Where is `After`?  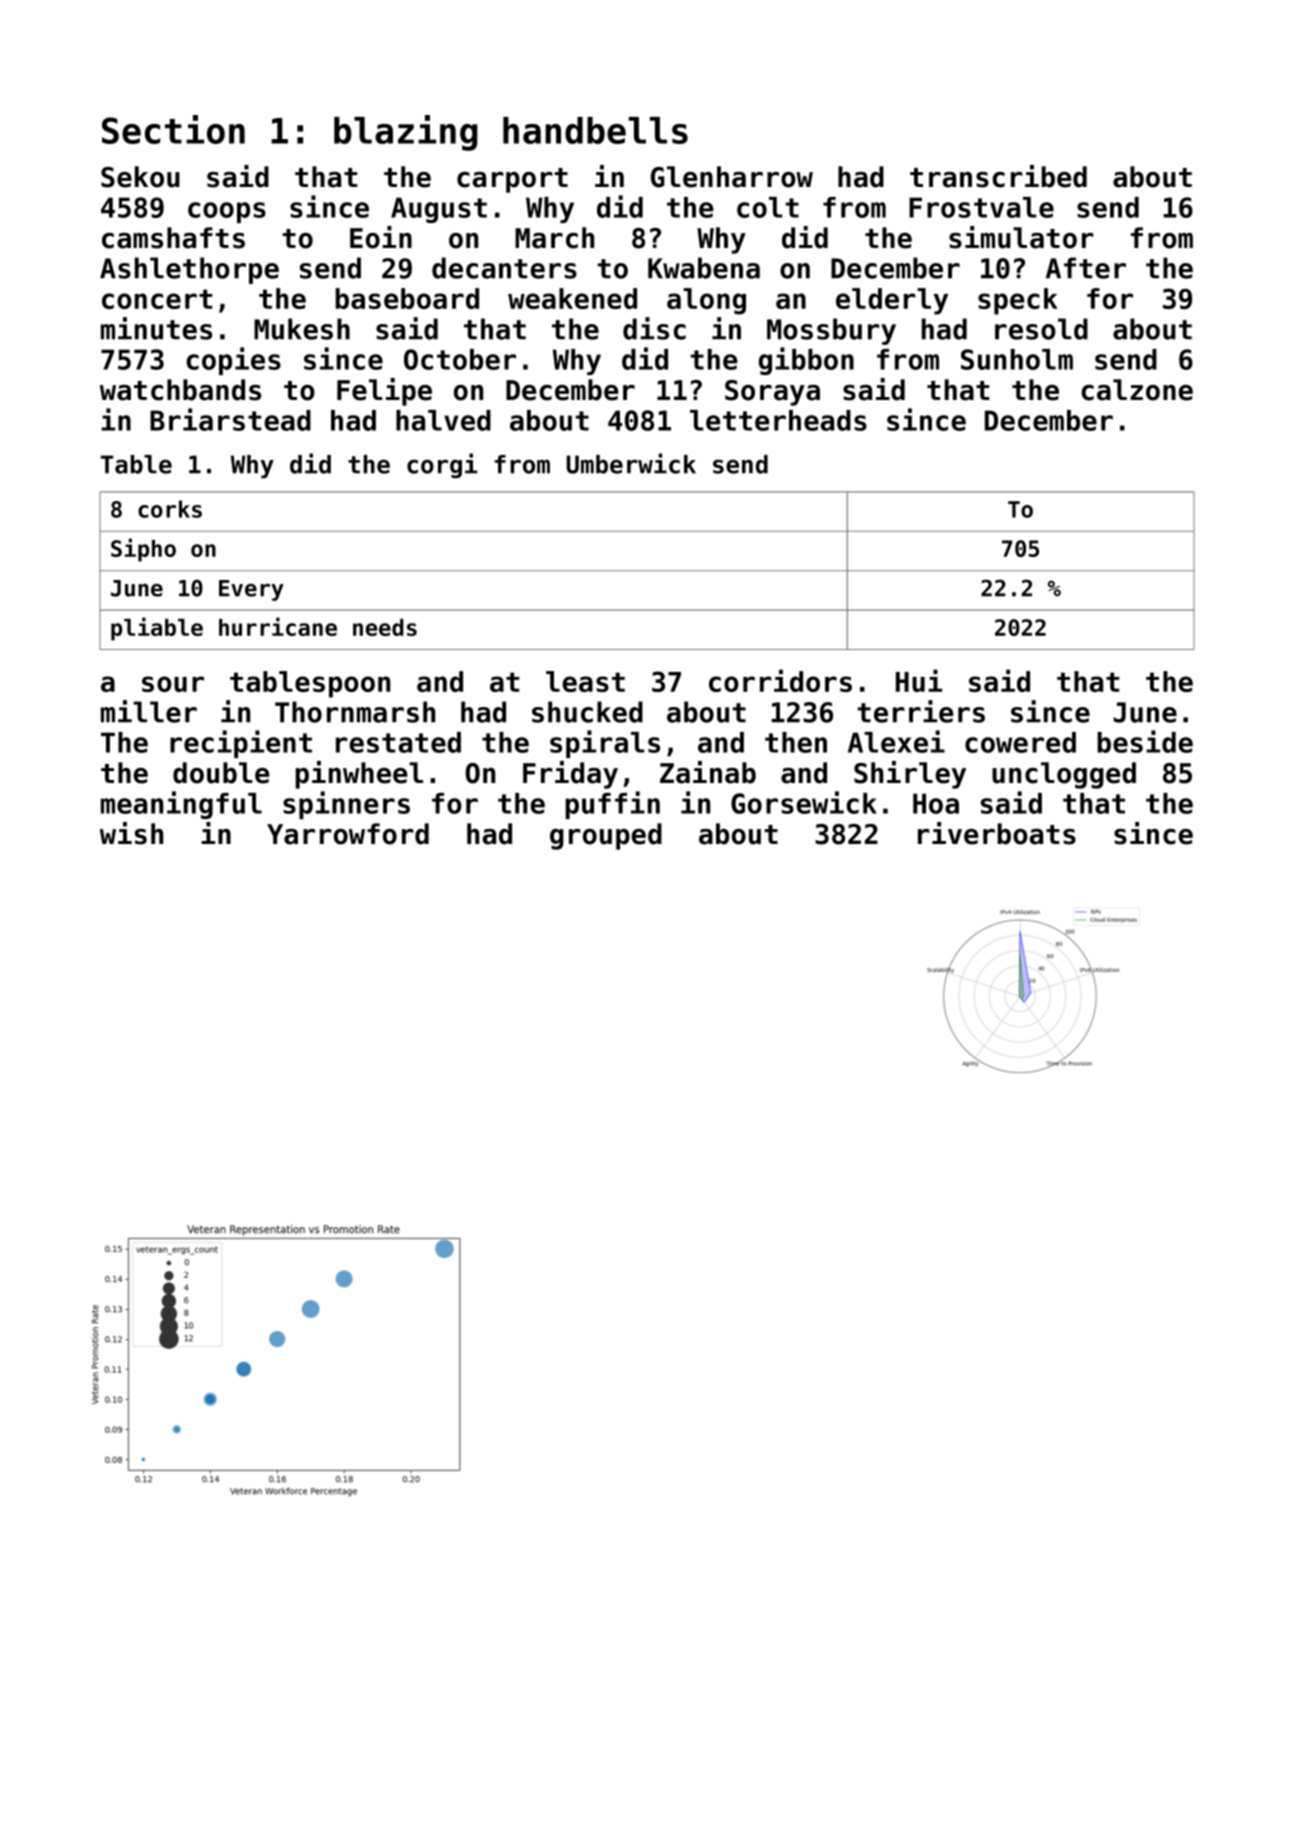
After is located at coordinates (1086, 268).
